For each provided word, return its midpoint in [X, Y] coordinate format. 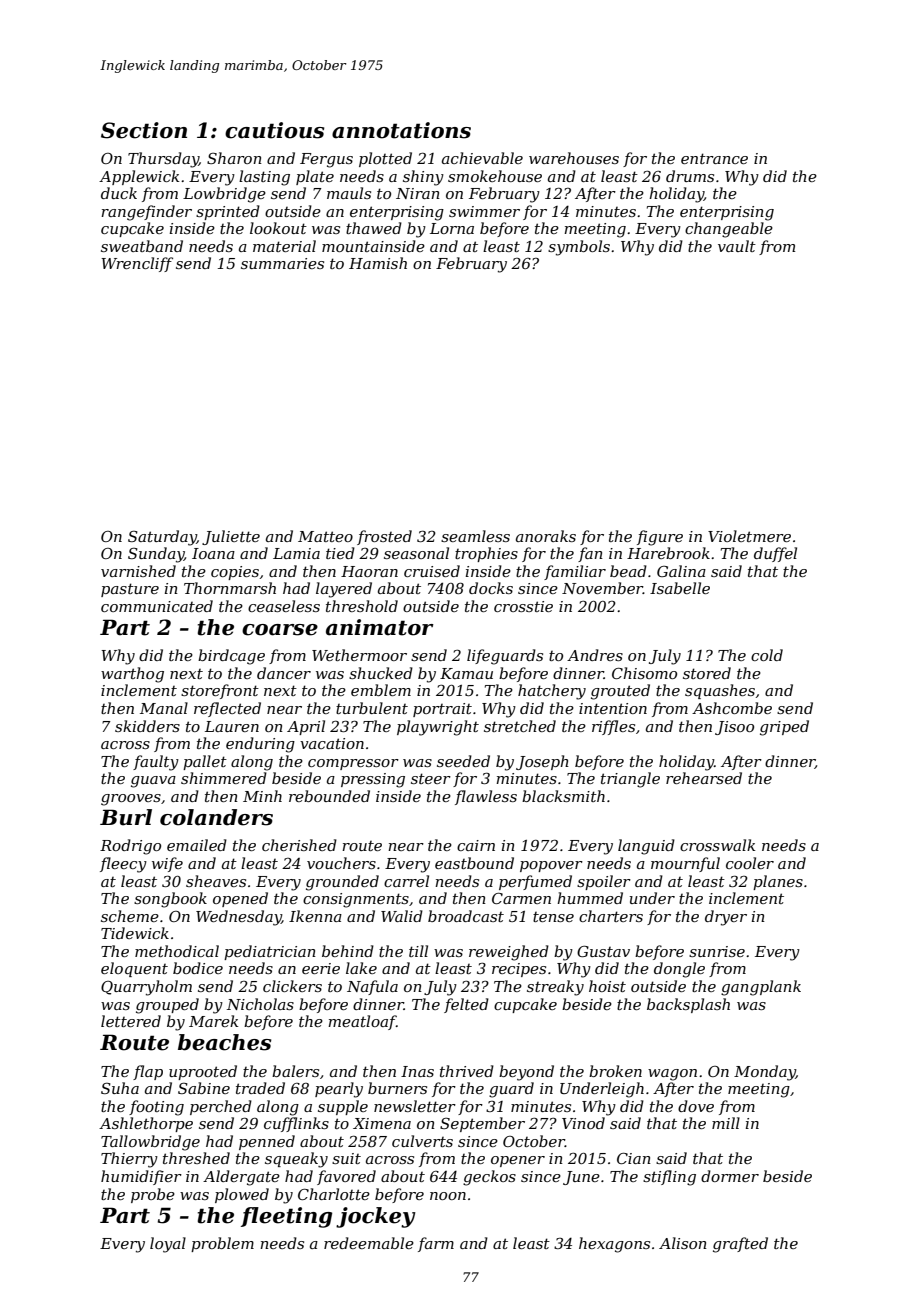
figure [660, 538]
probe [153, 1195]
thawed [374, 228]
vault [737, 246]
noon [448, 1196]
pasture [130, 590]
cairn [476, 845]
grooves [131, 800]
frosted [384, 537]
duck [119, 193]
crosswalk [717, 845]
